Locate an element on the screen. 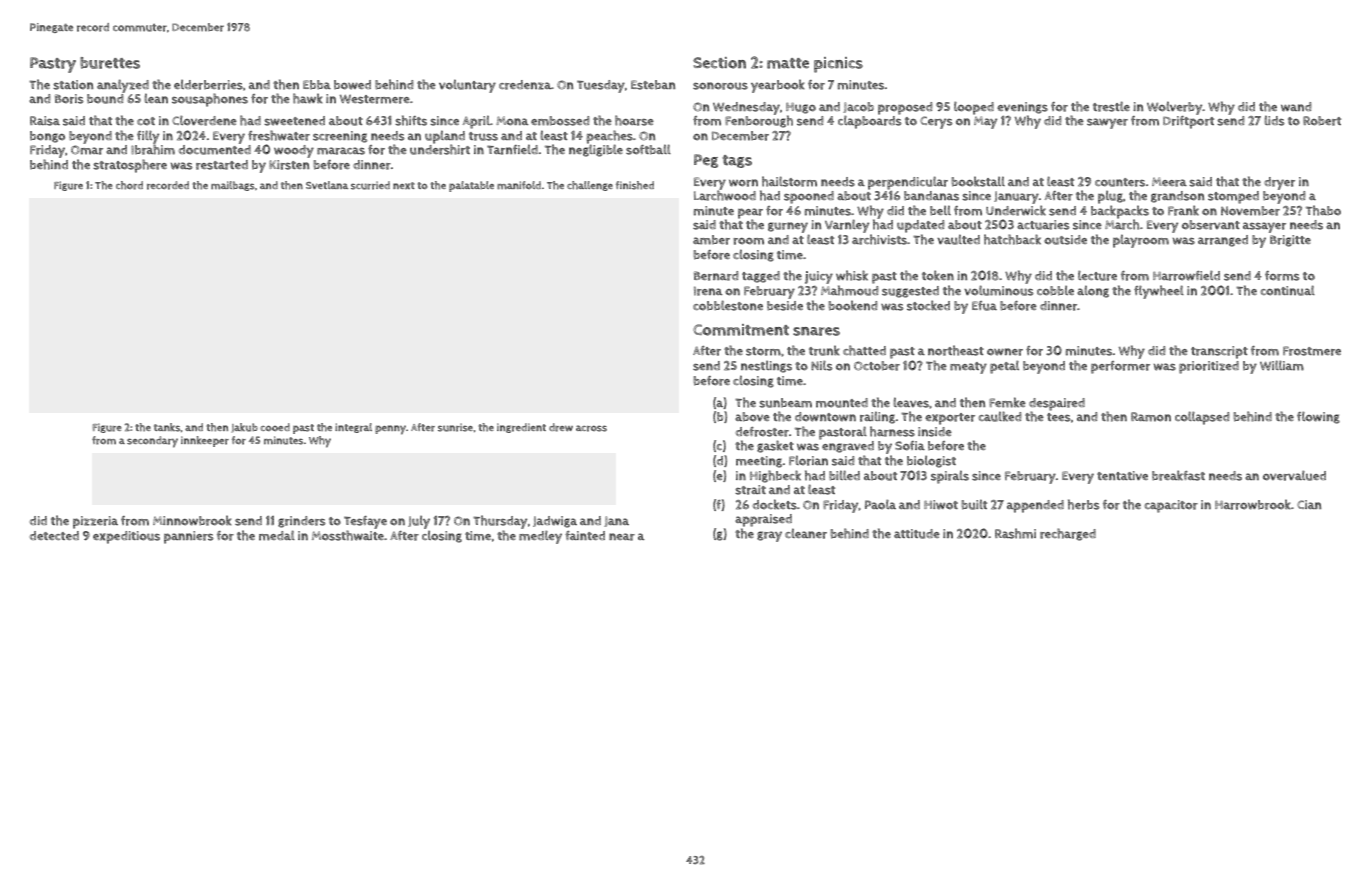 The image size is (1372, 887). sonorous is located at coordinates (720, 86).
